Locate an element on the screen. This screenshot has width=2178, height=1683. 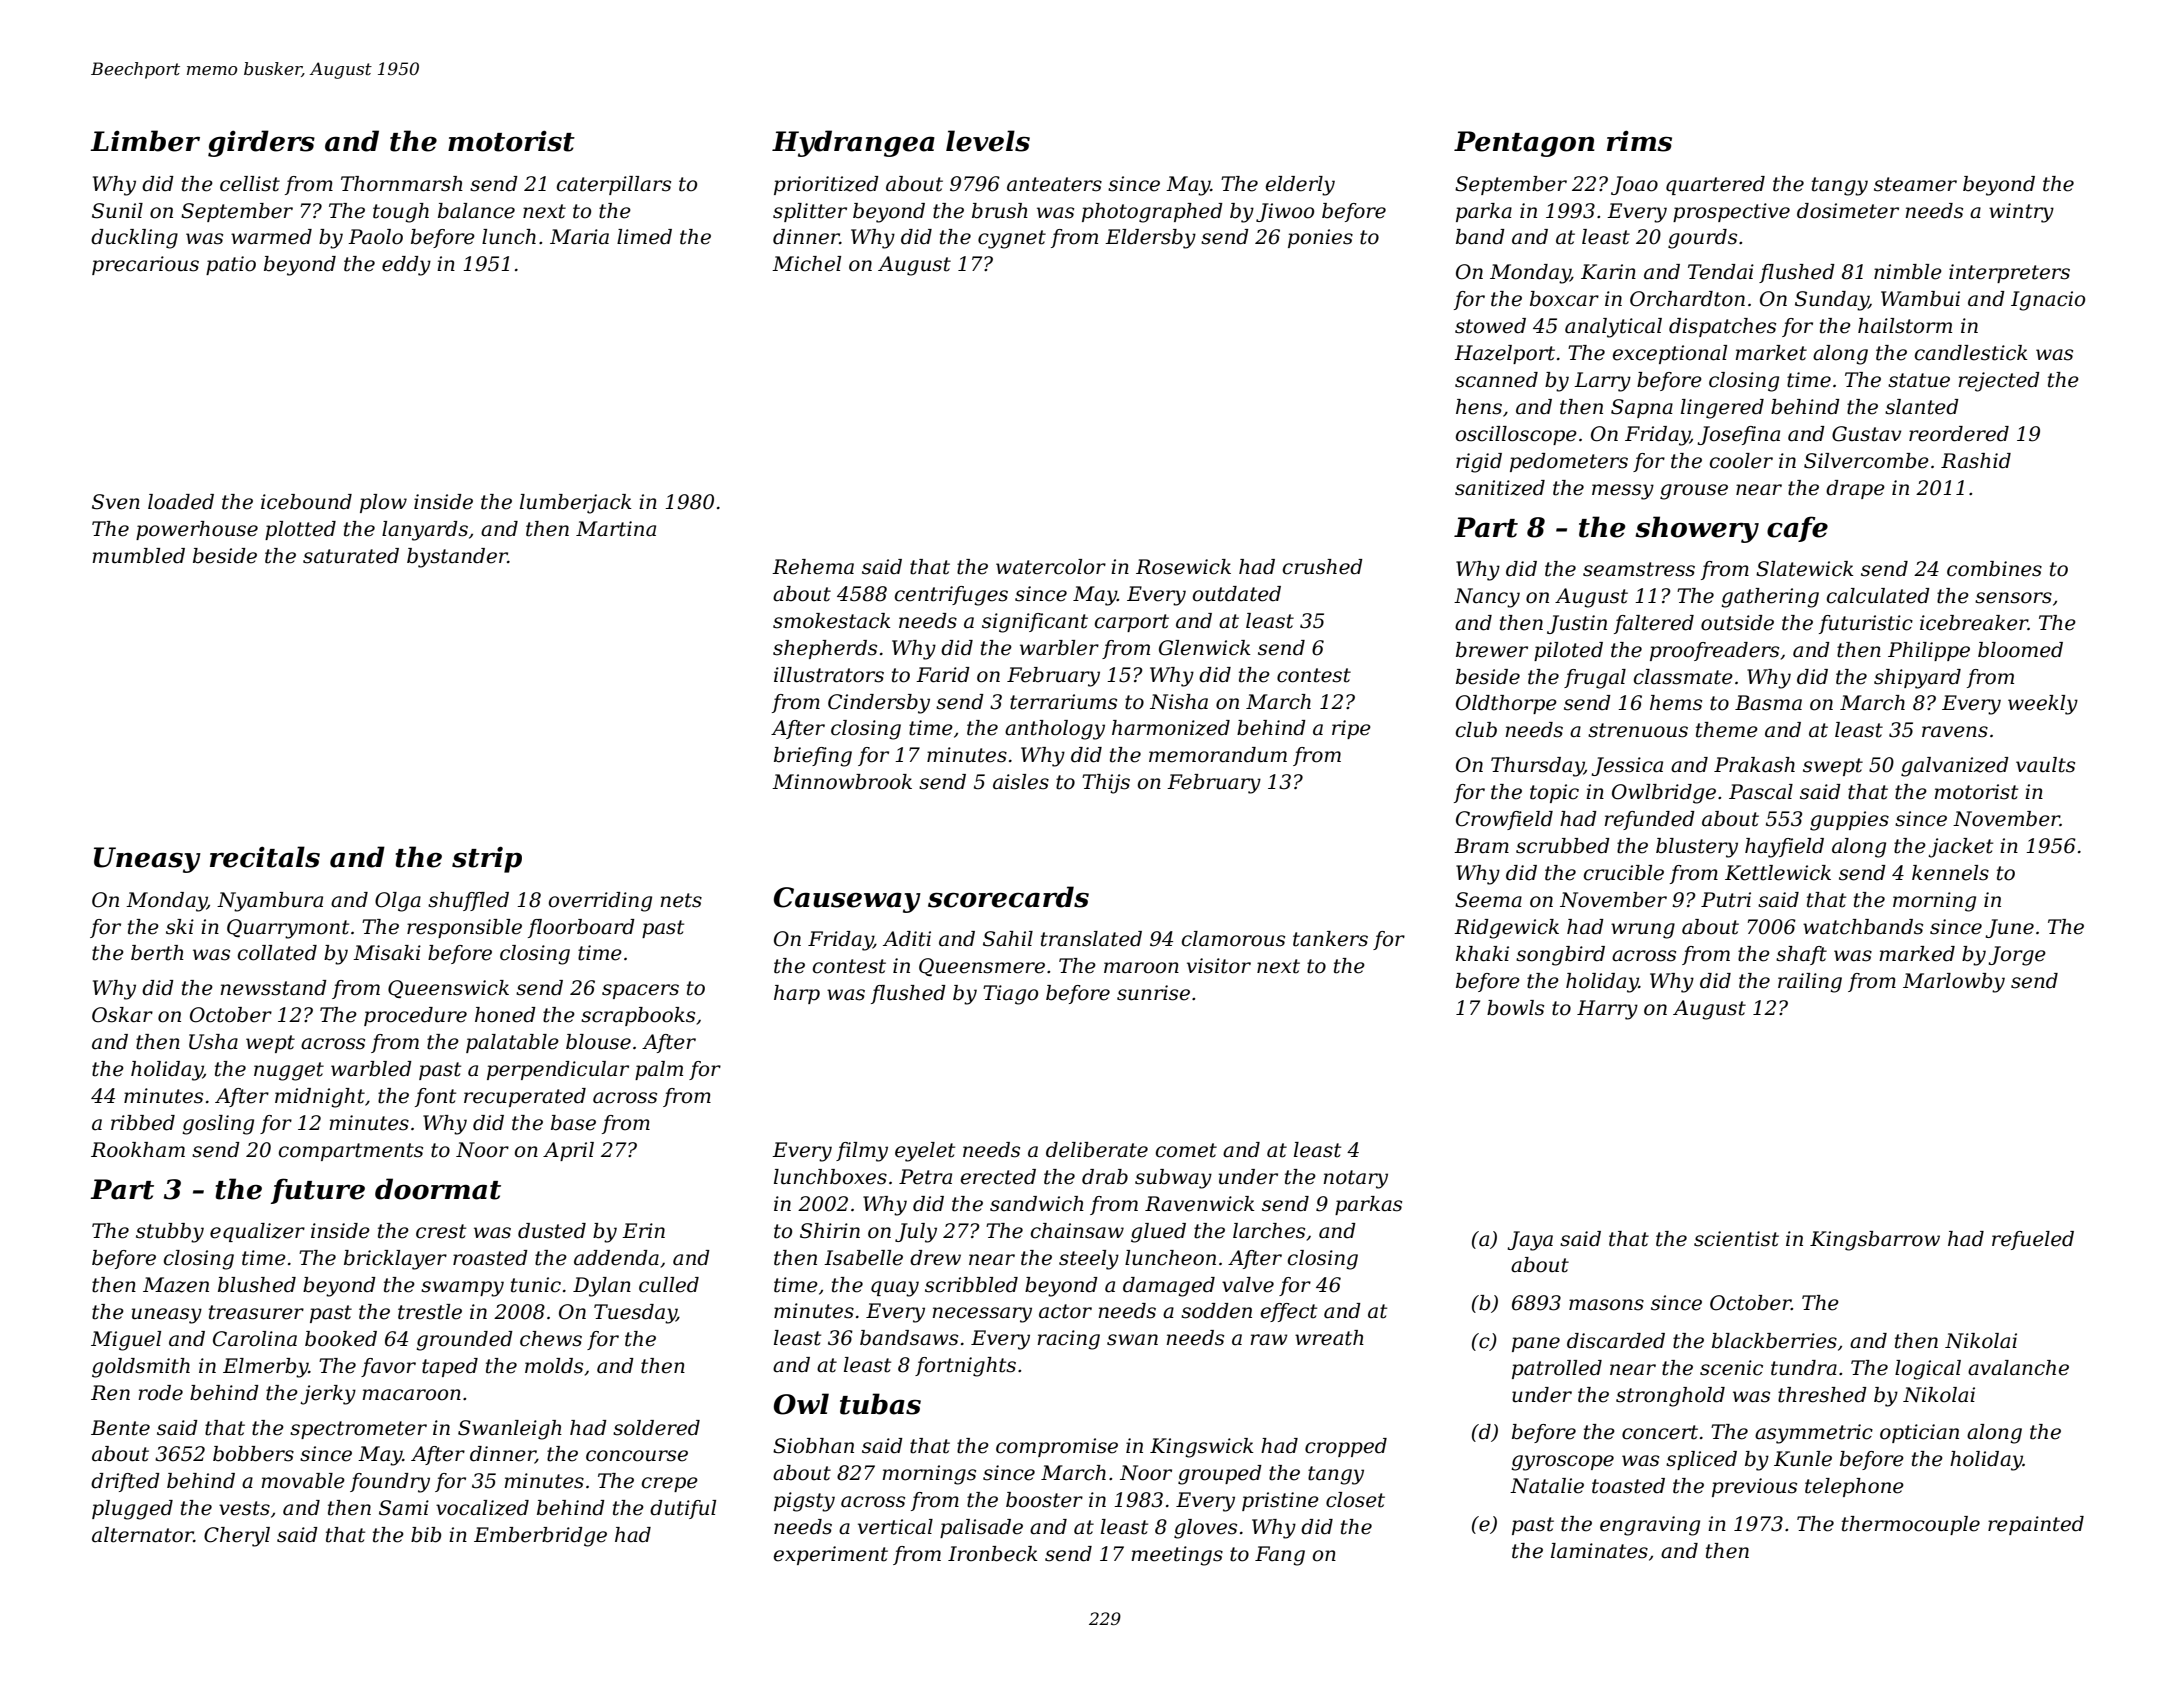
refueled is located at coordinates (2033, 1240).
